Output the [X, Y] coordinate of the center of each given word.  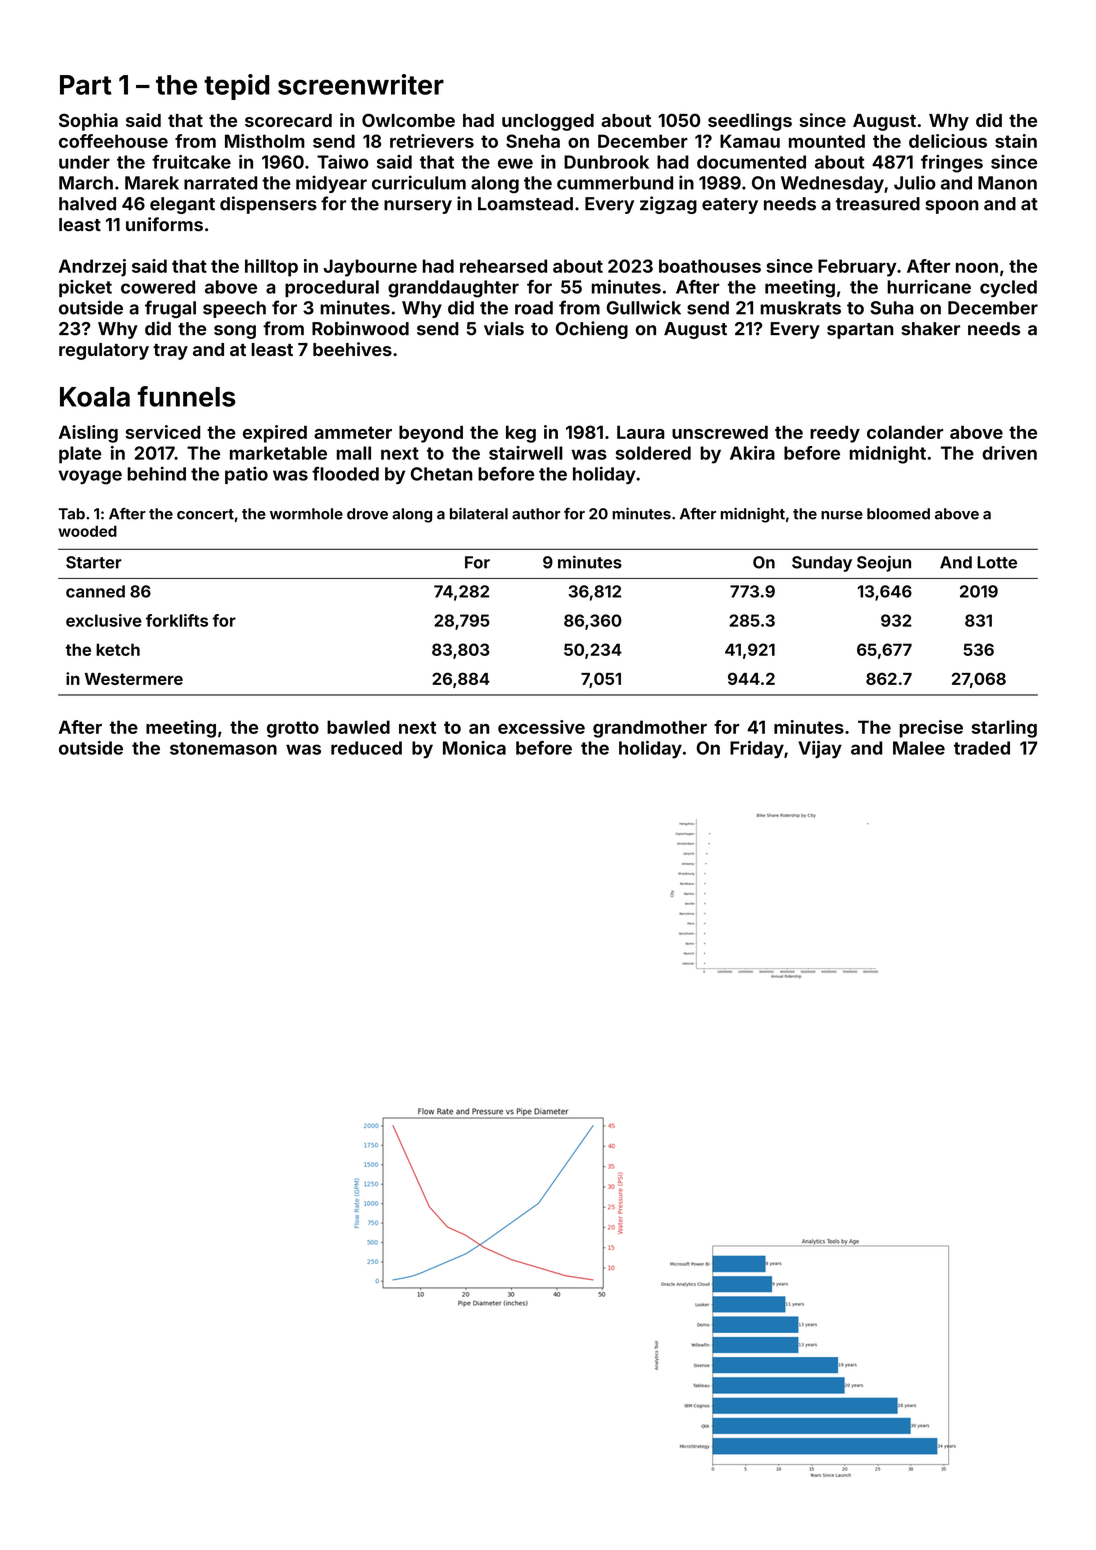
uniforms [164, 224]
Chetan [442, 474]
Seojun [884, 563]
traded [982, 748]
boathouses [710, 266]
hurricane [929, 287]
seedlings [750, 122]
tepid [236, 87]
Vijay [820, 750]
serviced [162, 432]
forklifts [177, 620]
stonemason [223, 748]
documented [751, 162]
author [536, 514]
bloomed [898, 514]
